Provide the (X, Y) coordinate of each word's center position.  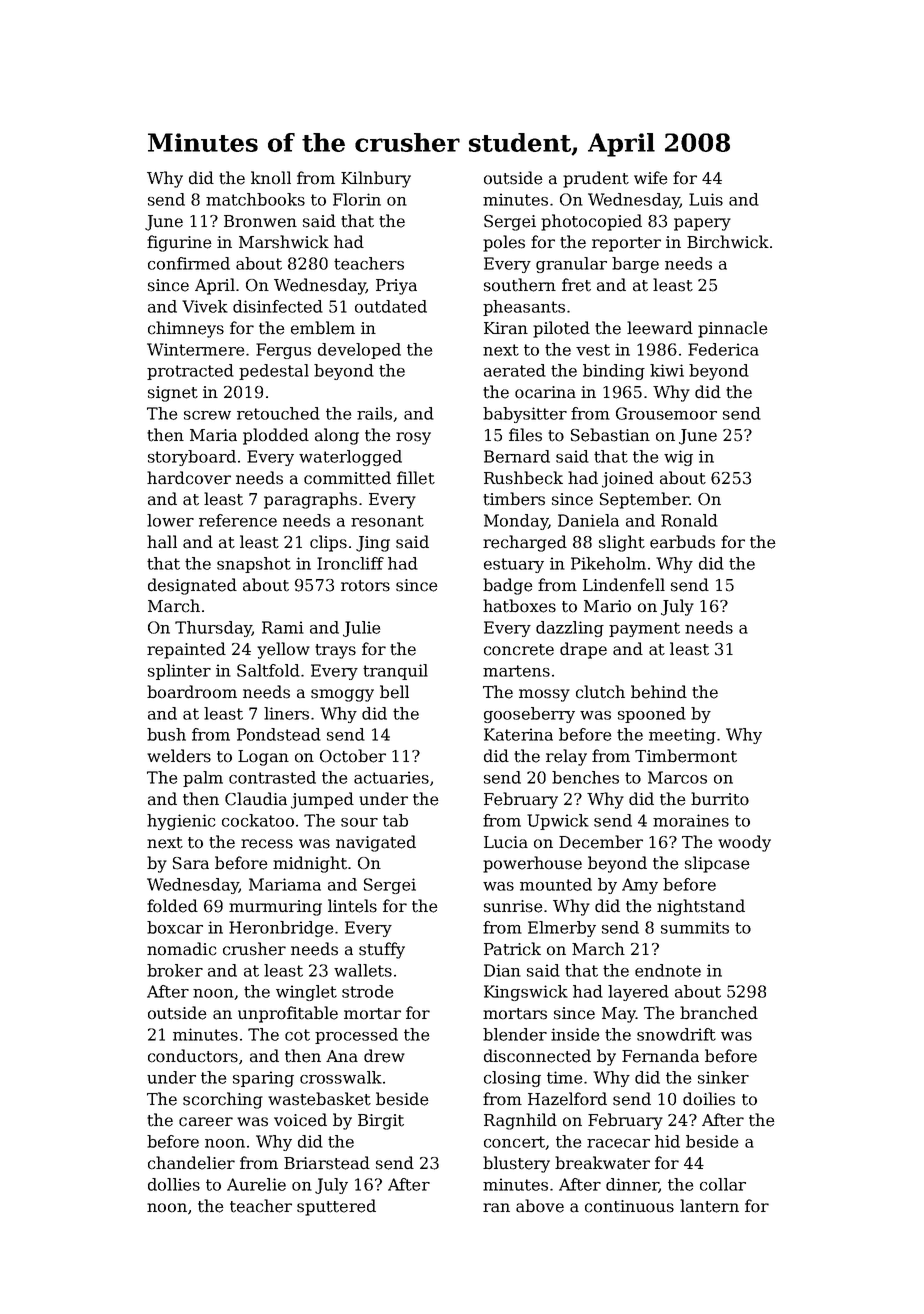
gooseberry (529, 715)
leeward (660, 328)
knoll (271, 178)
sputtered (336, 1207)
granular (571, 265)
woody (744, 843)
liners (286, 713)
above (540, 1206)
